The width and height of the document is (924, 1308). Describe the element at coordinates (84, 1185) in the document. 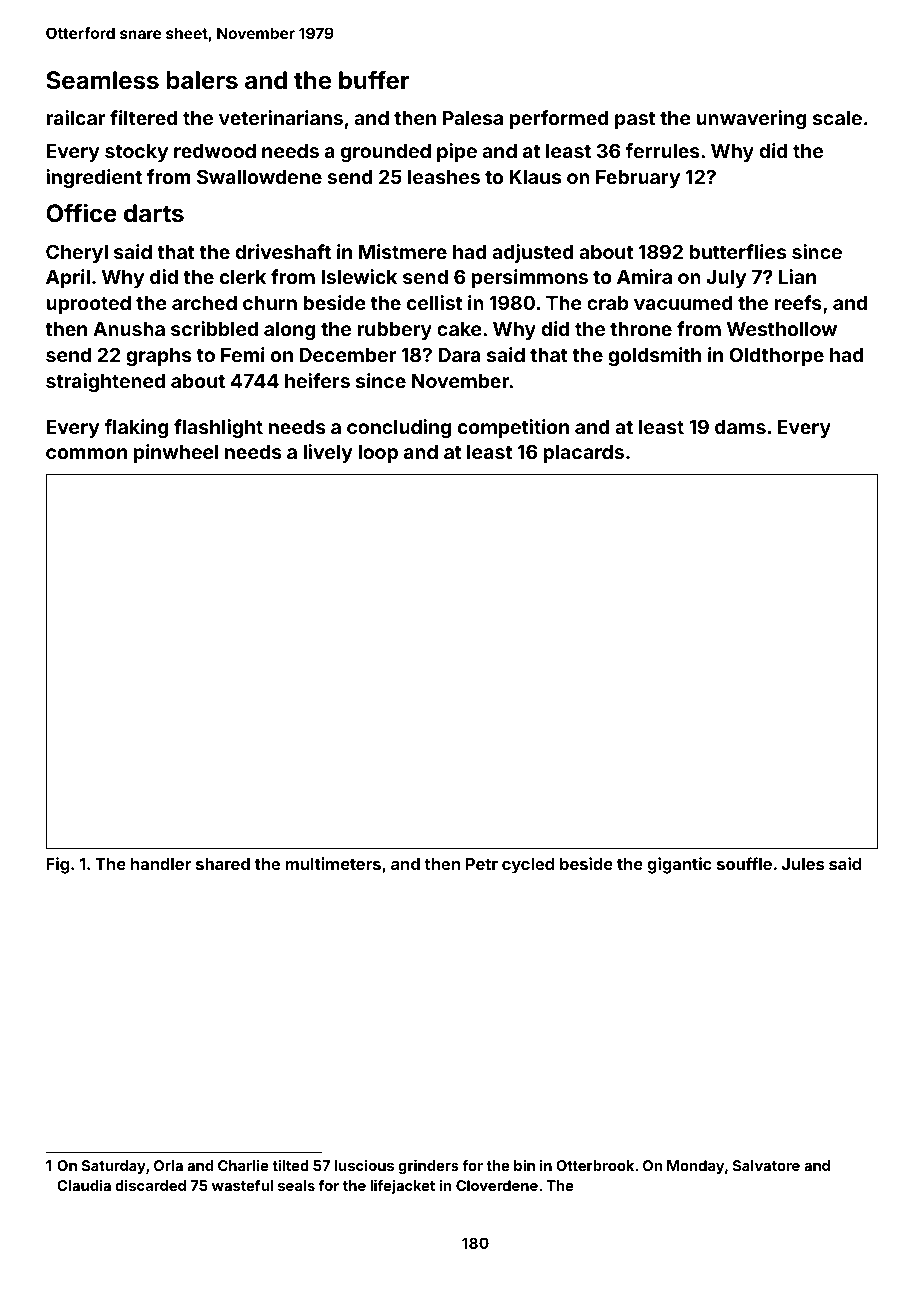

I see `Claudia` at that location.
